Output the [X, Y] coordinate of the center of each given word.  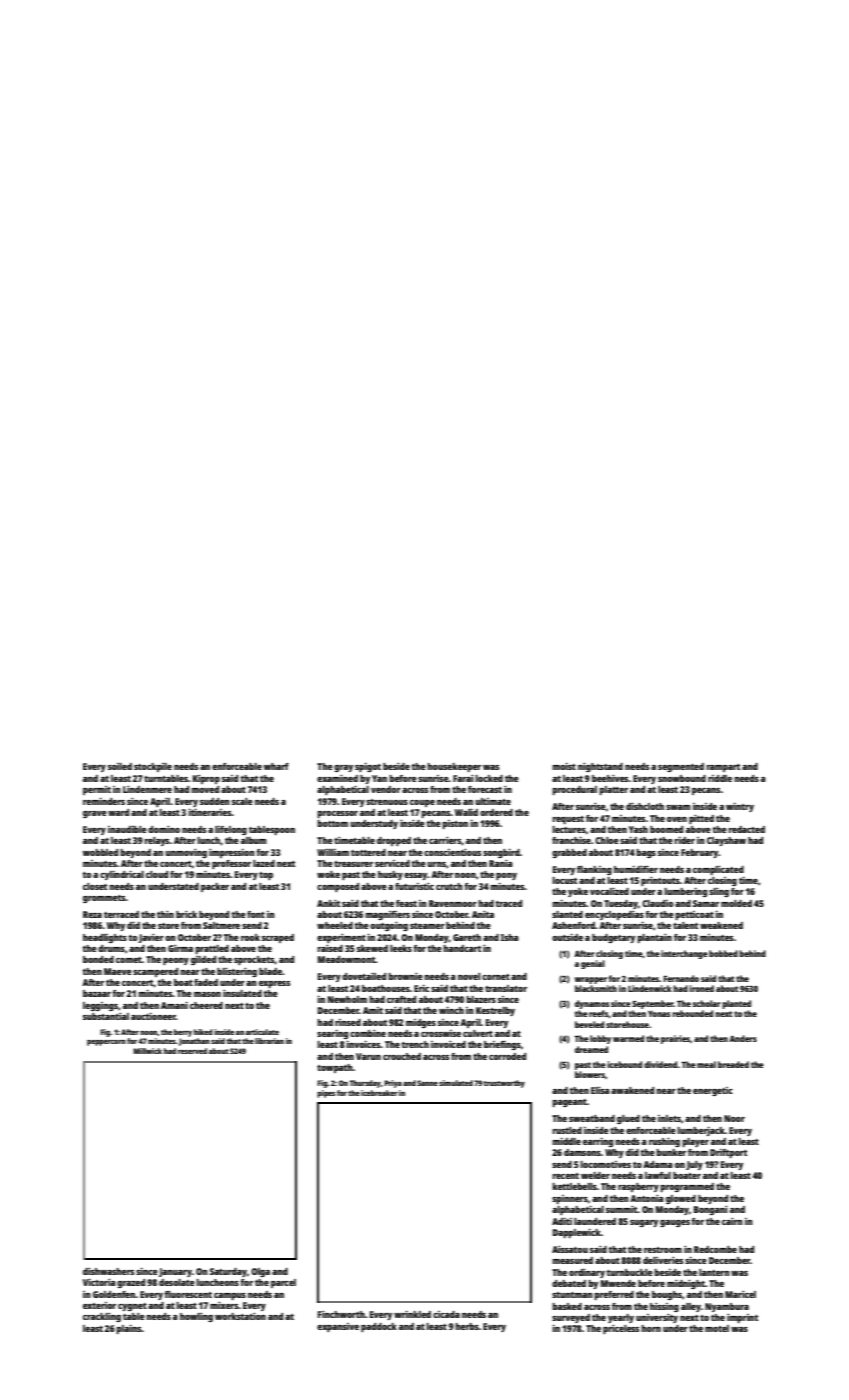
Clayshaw [726, 841]
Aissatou [570, 1249]
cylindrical [122, 875]
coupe [422, 803]
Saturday [228, 1272]
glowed [681, 1199]
